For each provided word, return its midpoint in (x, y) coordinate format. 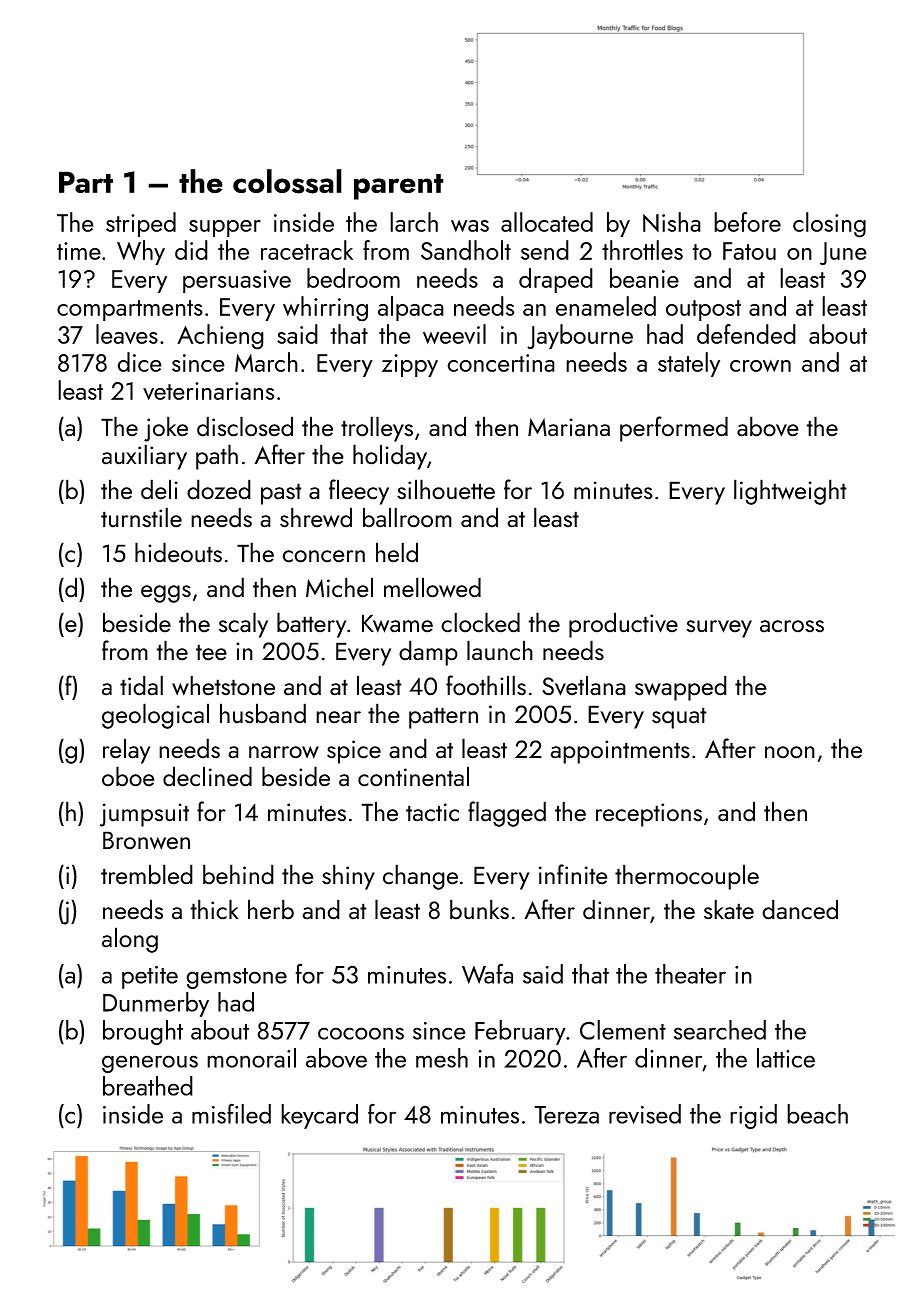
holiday (390, 457)
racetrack (307, 250)
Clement (623, 1030)
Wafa (487, 974)
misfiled (231, 1113)
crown (760, 366)
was (470, 226)
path (217, 457)
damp (428, 653)
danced (800, 909)
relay (126, 751)
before (747, 222)
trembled (147, 874)
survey (719, 629)
